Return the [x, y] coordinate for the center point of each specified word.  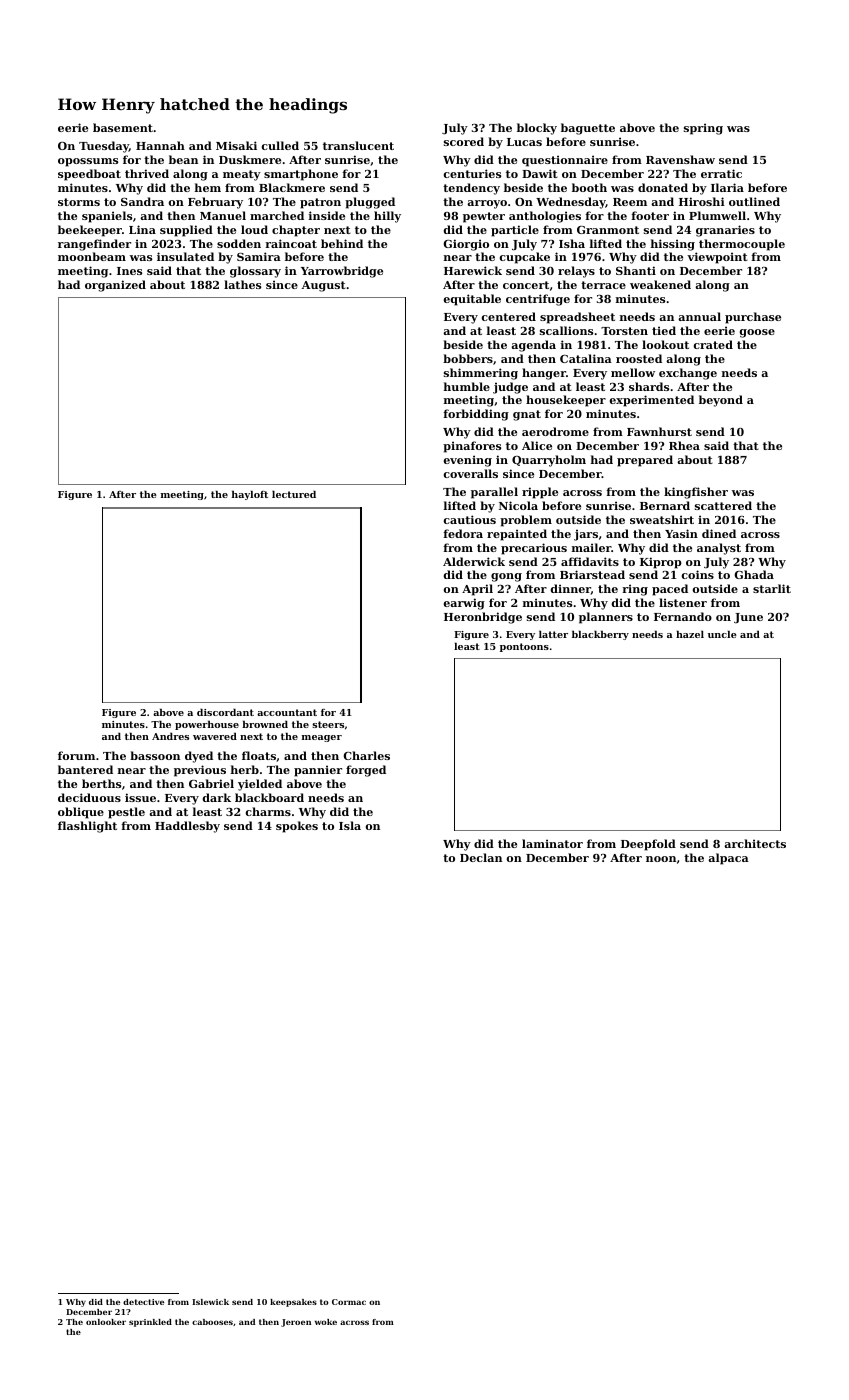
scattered [723, 505]
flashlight [87, 827]
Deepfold [648, 845]
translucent [358, 145]
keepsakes [293, 1303]
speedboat [89, 175]
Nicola [518, 505]
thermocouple [742, 245]
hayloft [250, 495]
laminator [552, 843]
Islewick [210, 1302]
